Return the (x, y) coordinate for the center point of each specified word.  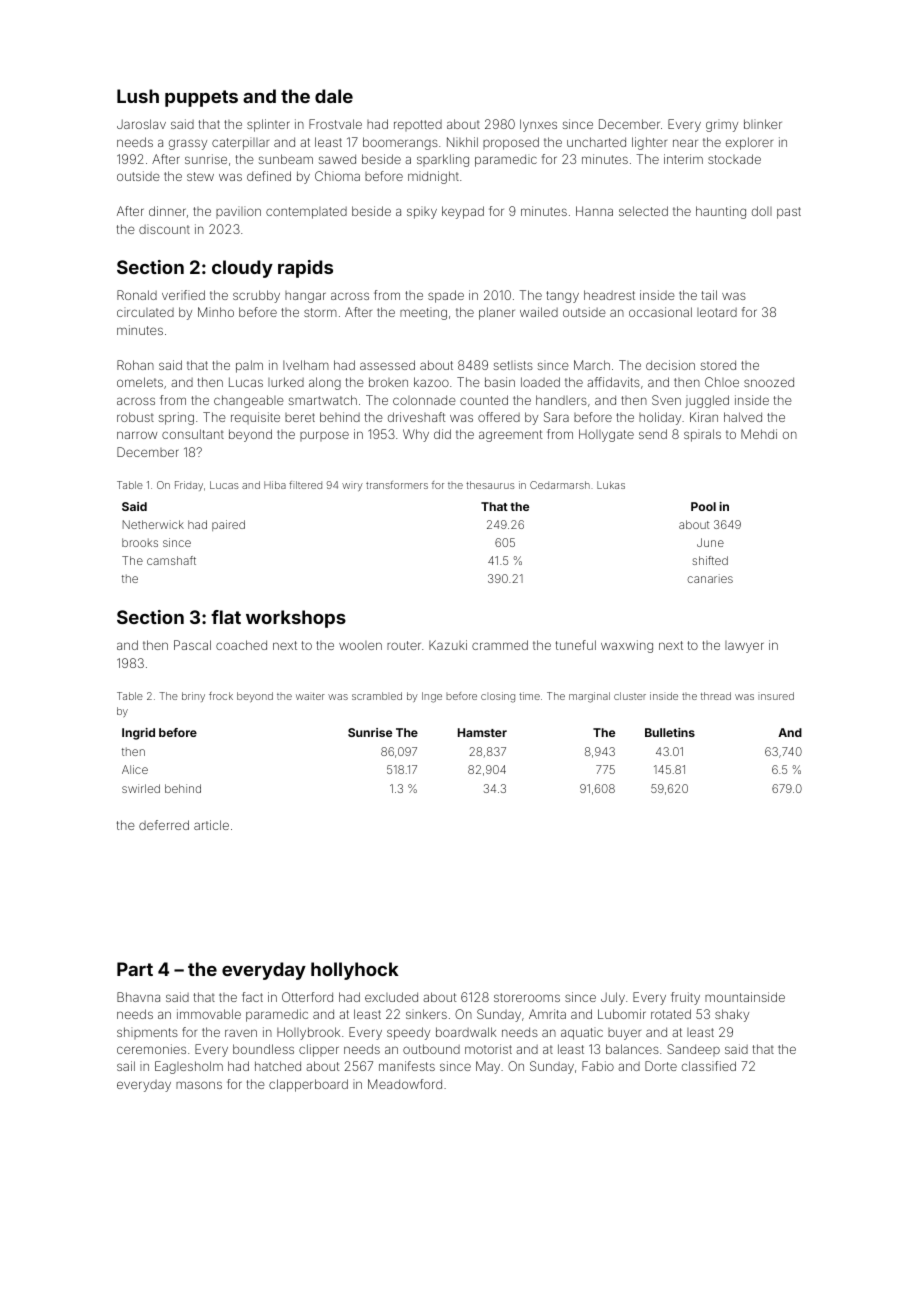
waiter (310, 696)
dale (334, 96)
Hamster (482, 732)
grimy (722, 125)
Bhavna (138, 997)
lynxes (538, 125)
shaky (732, 1015)
